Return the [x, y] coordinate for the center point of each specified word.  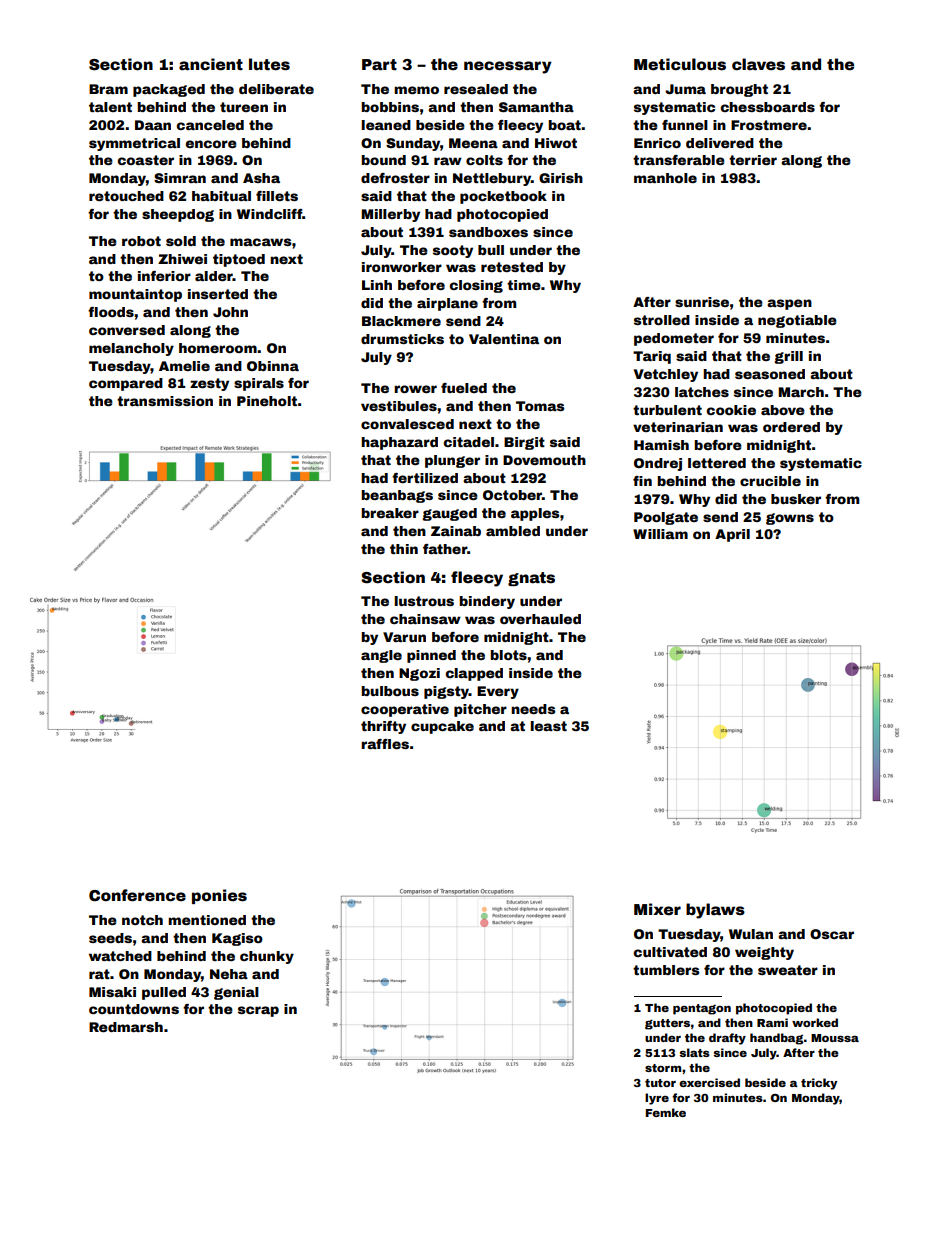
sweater [788, 970]
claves [758, 64]
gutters [667, 1024]
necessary [508, 67]
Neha [229, 974]
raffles [385, 744]
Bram [108, 89]
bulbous [390, 691]
